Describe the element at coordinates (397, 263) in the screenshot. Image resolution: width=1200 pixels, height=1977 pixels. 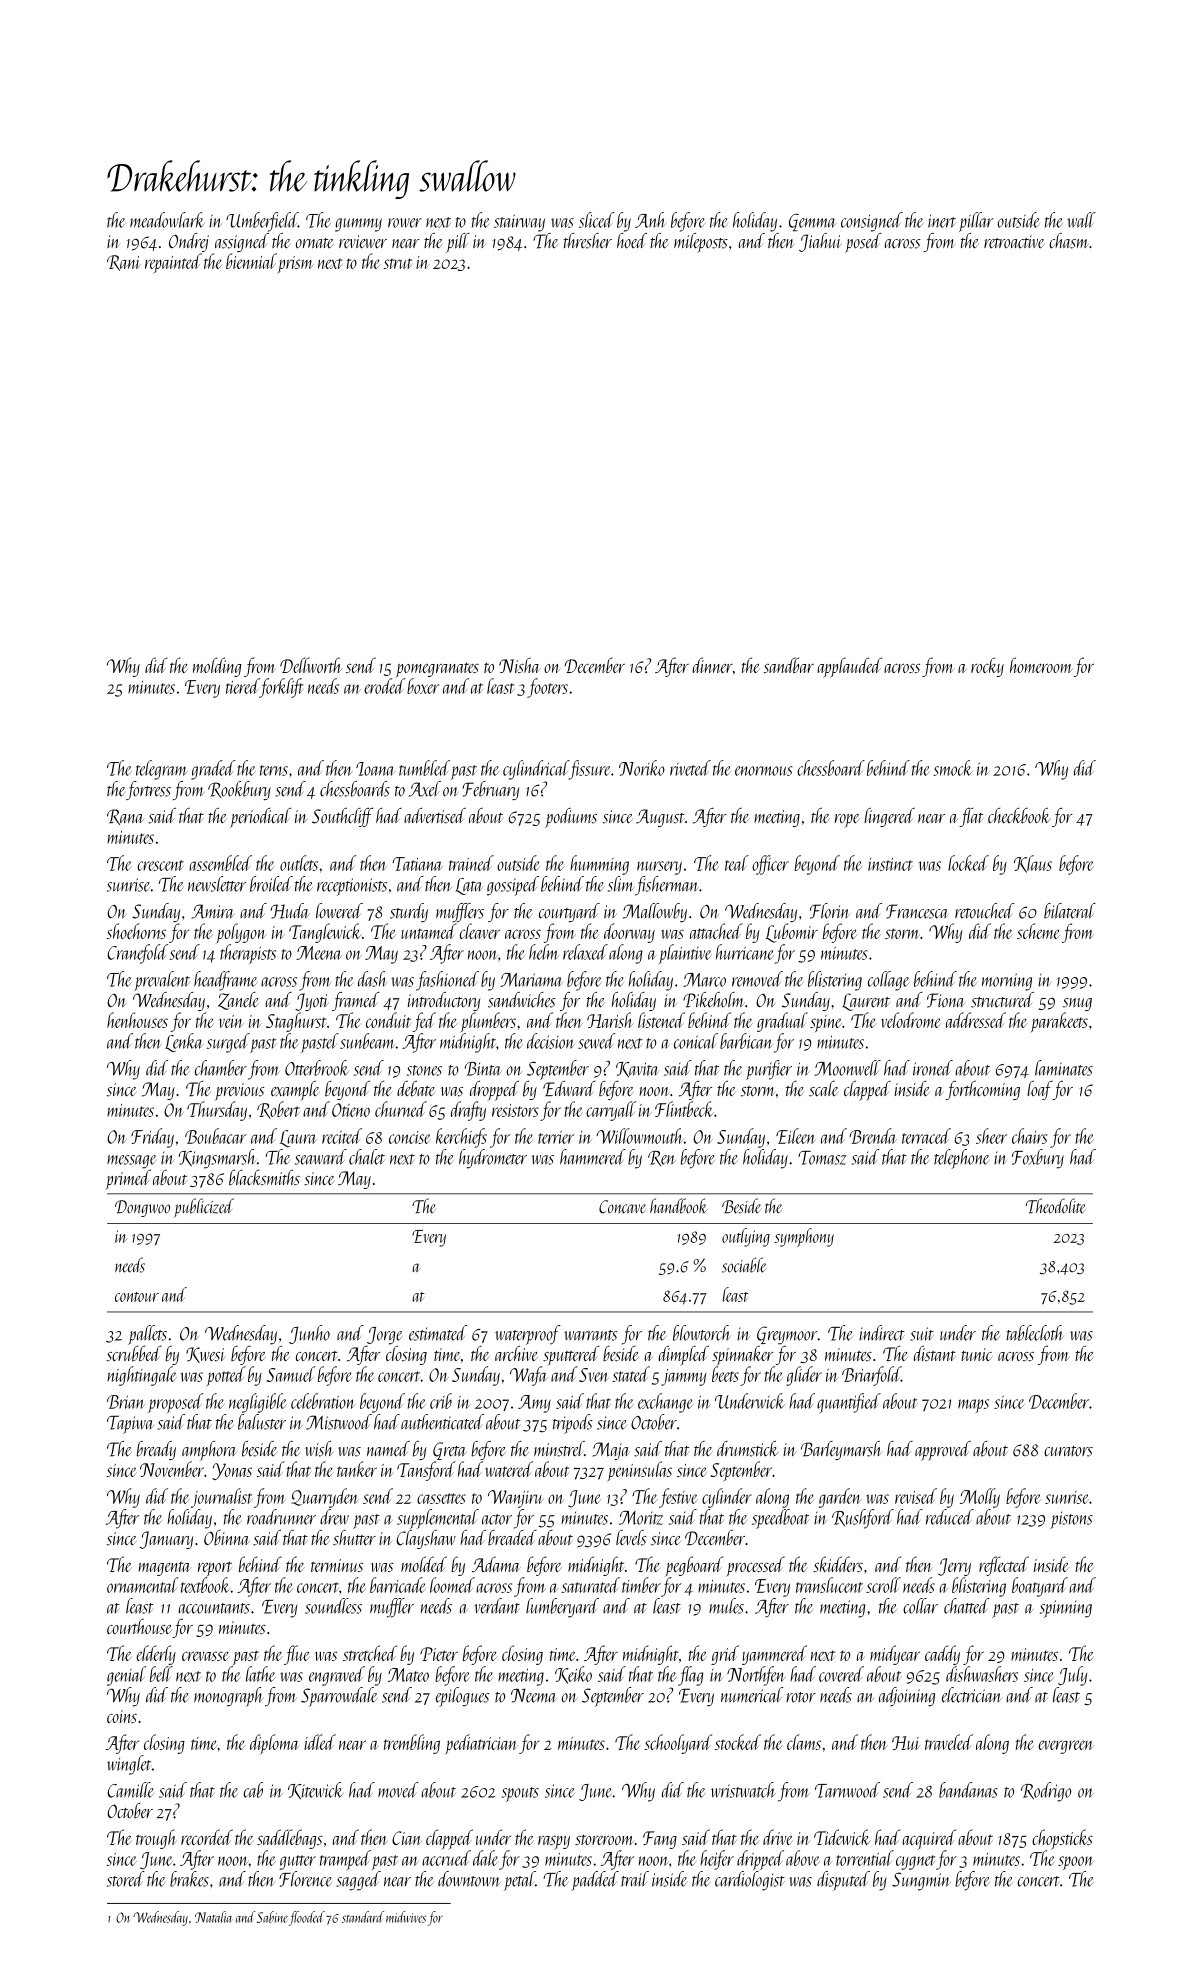
I see `strut` at that location.
